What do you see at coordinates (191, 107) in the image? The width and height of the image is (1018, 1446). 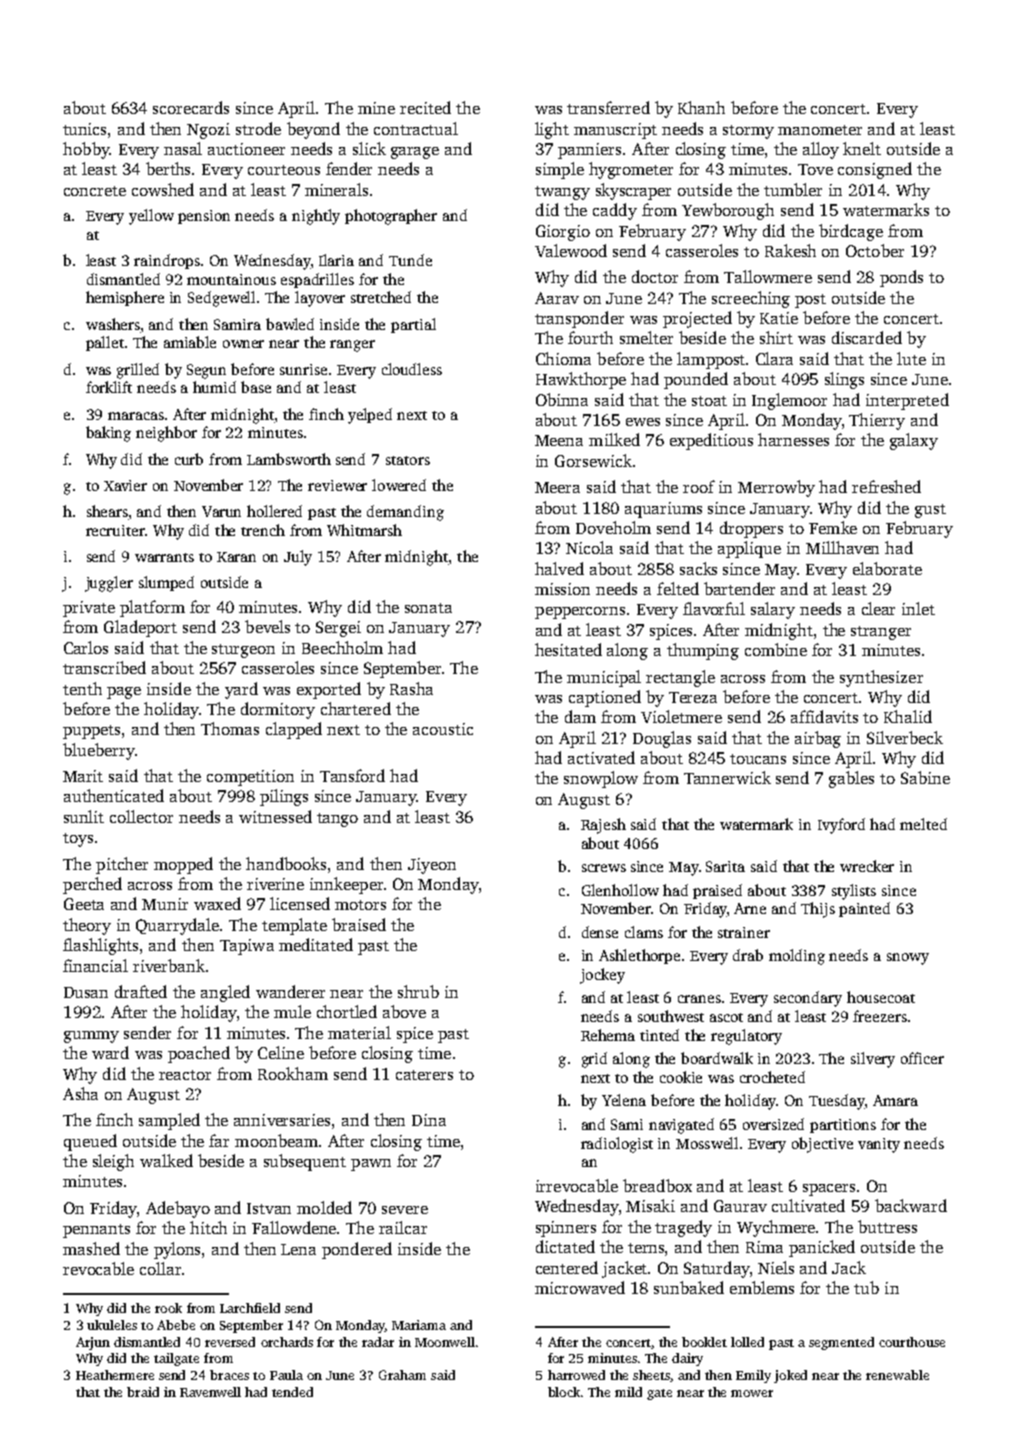 I see `scorecards` at bounding box center [191, 107].
